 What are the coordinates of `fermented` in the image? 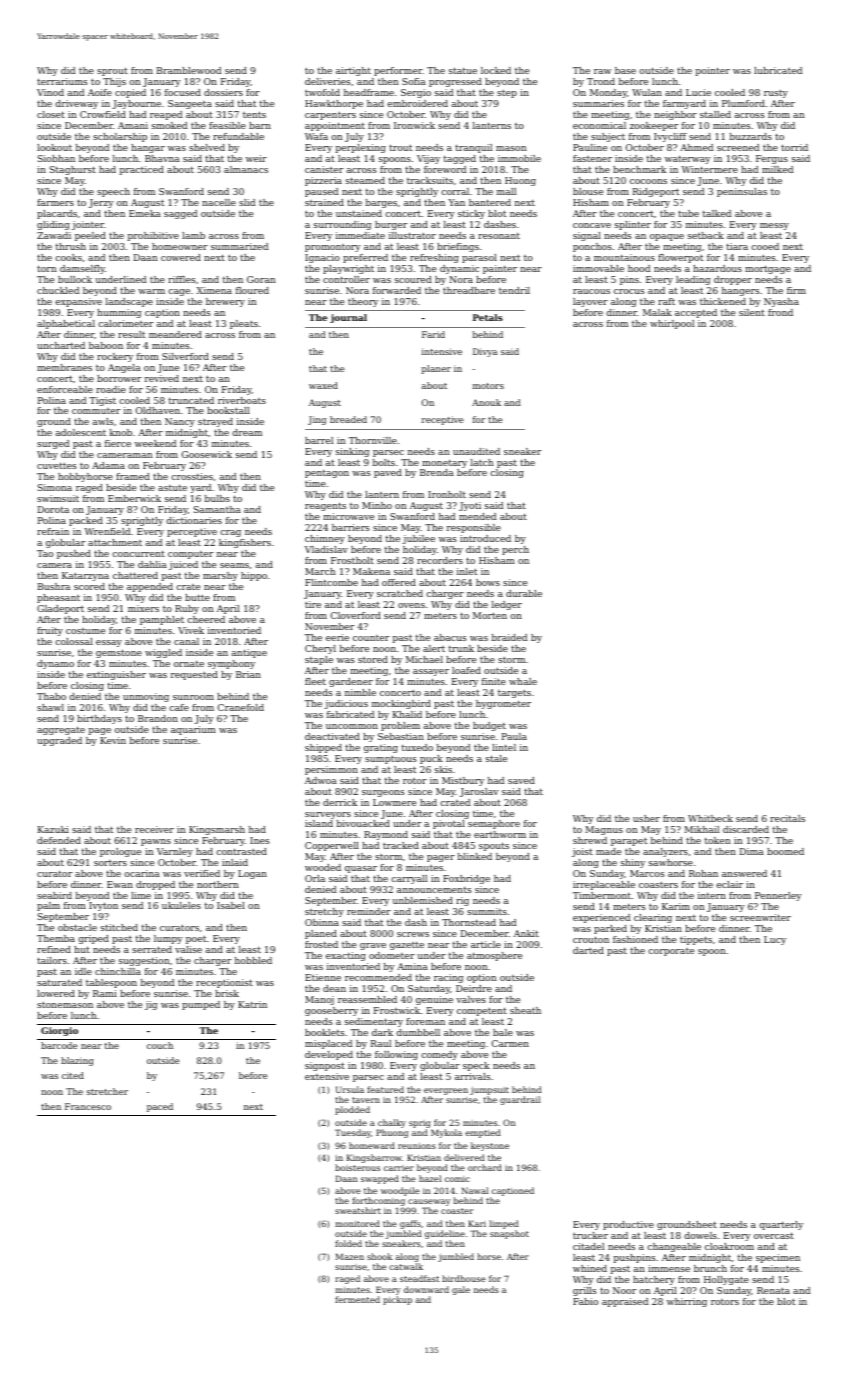 It's located at (357, 1299).
